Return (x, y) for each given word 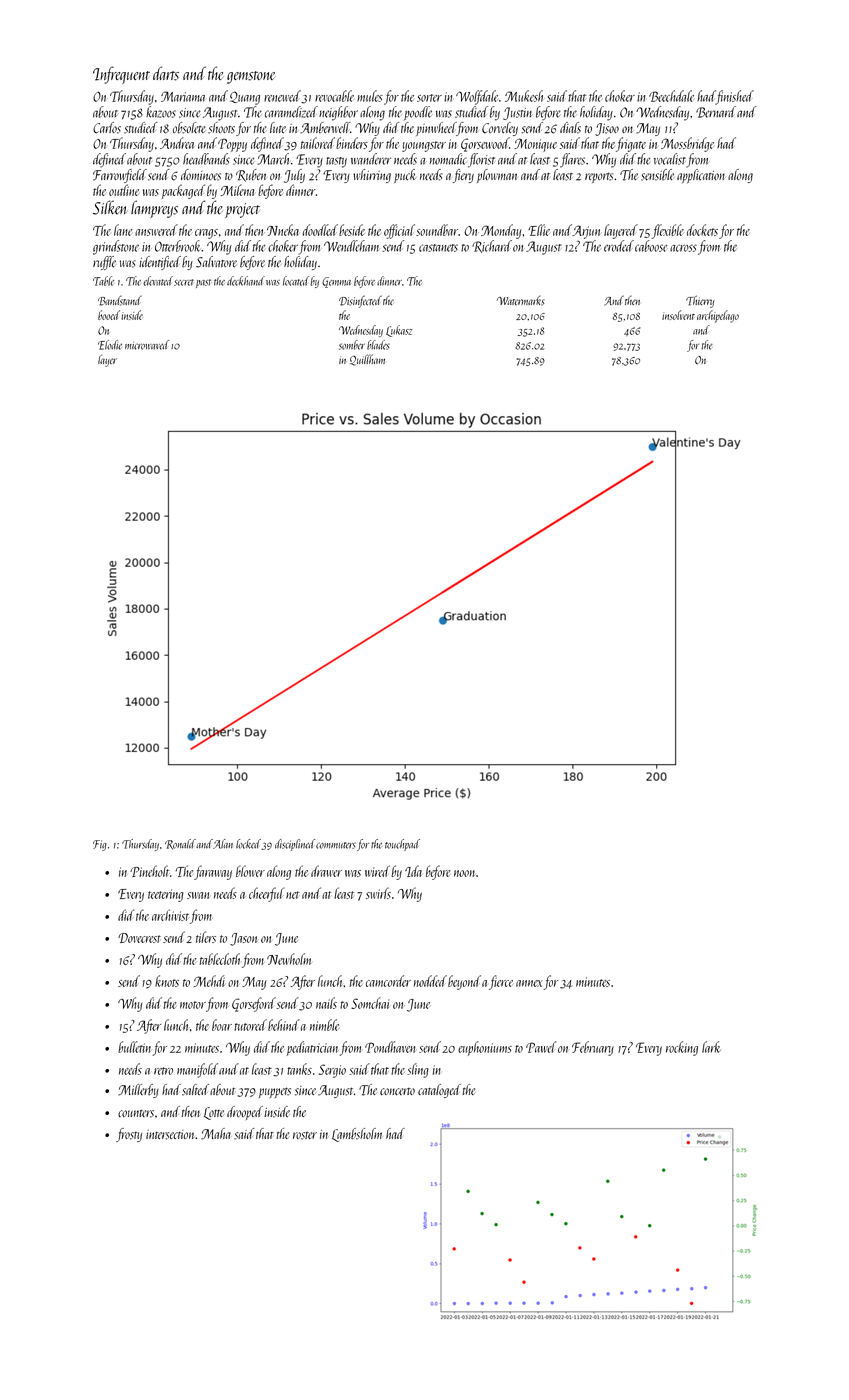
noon (464, 873)
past (203, 283)
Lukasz (399, 331)
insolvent (678, 315)
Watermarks (521, 300)
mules (370, 96)
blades (378, 345)
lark (711, 1047)
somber (352, 345)
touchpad (402, 845)
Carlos (107, 128)
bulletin (134, 1047)
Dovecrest (139, 938)
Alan (223, 844)
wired (377, 871)
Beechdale (671, 96)
